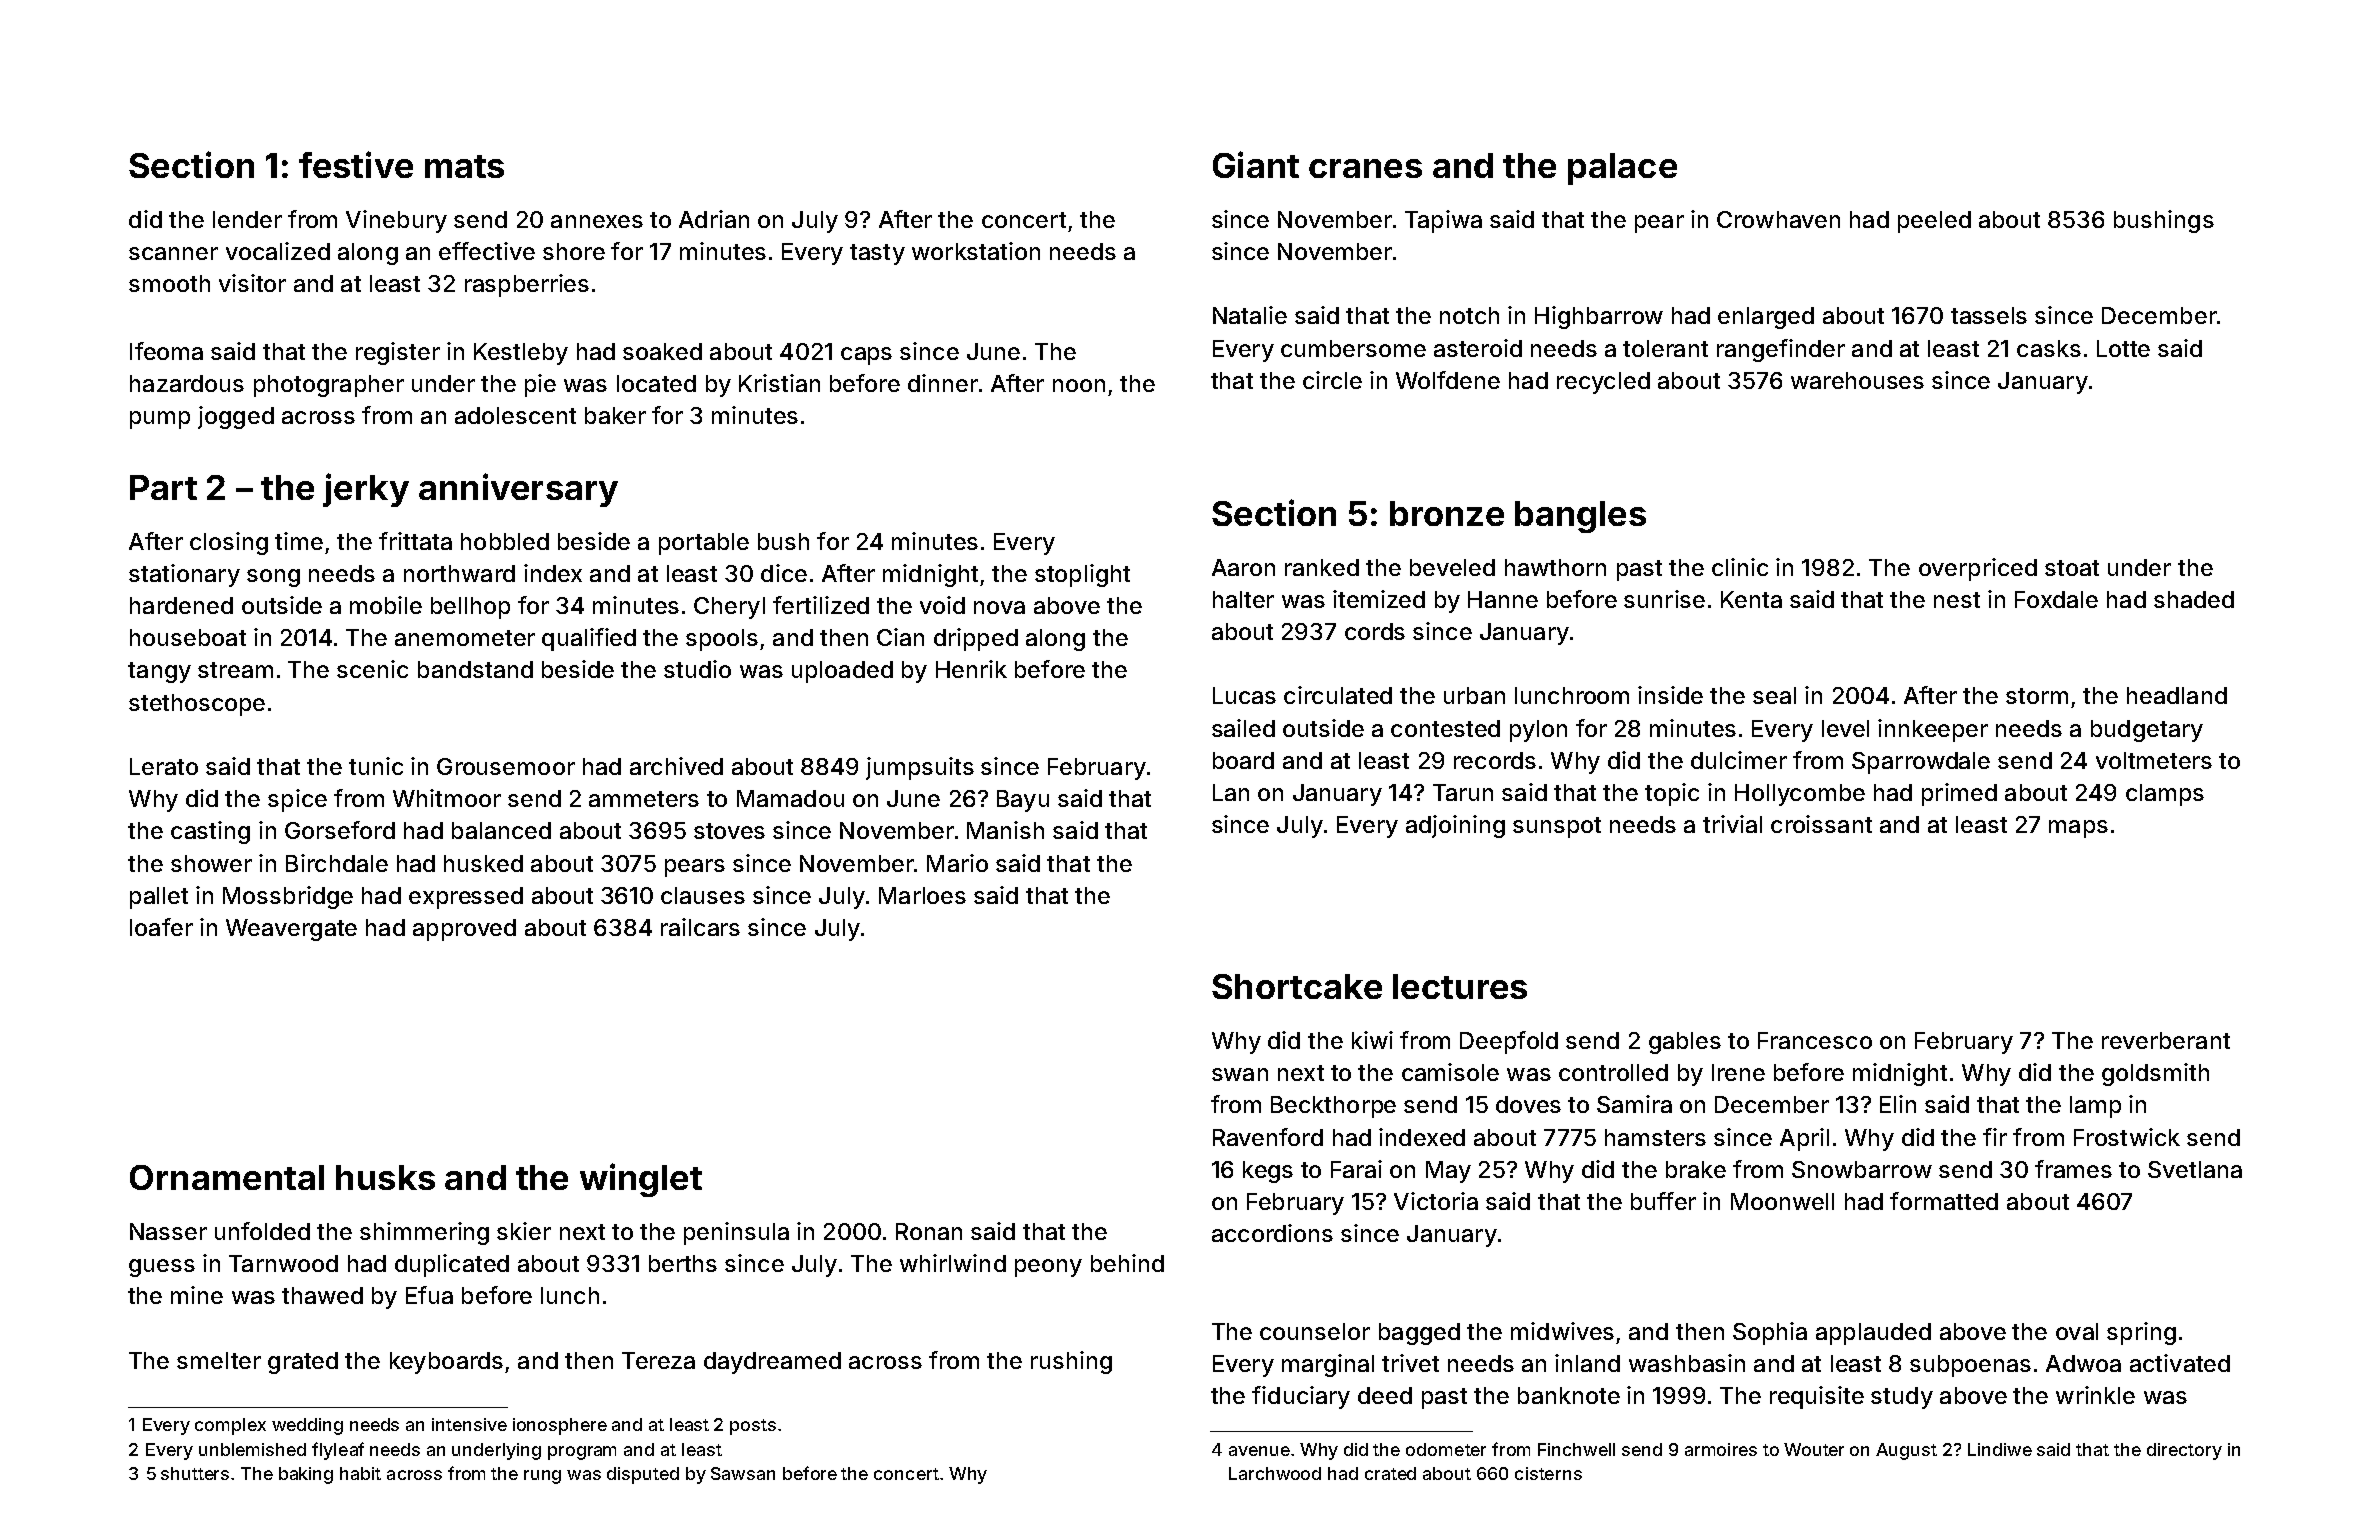  I want to click on skier, so click(524, 1231).
